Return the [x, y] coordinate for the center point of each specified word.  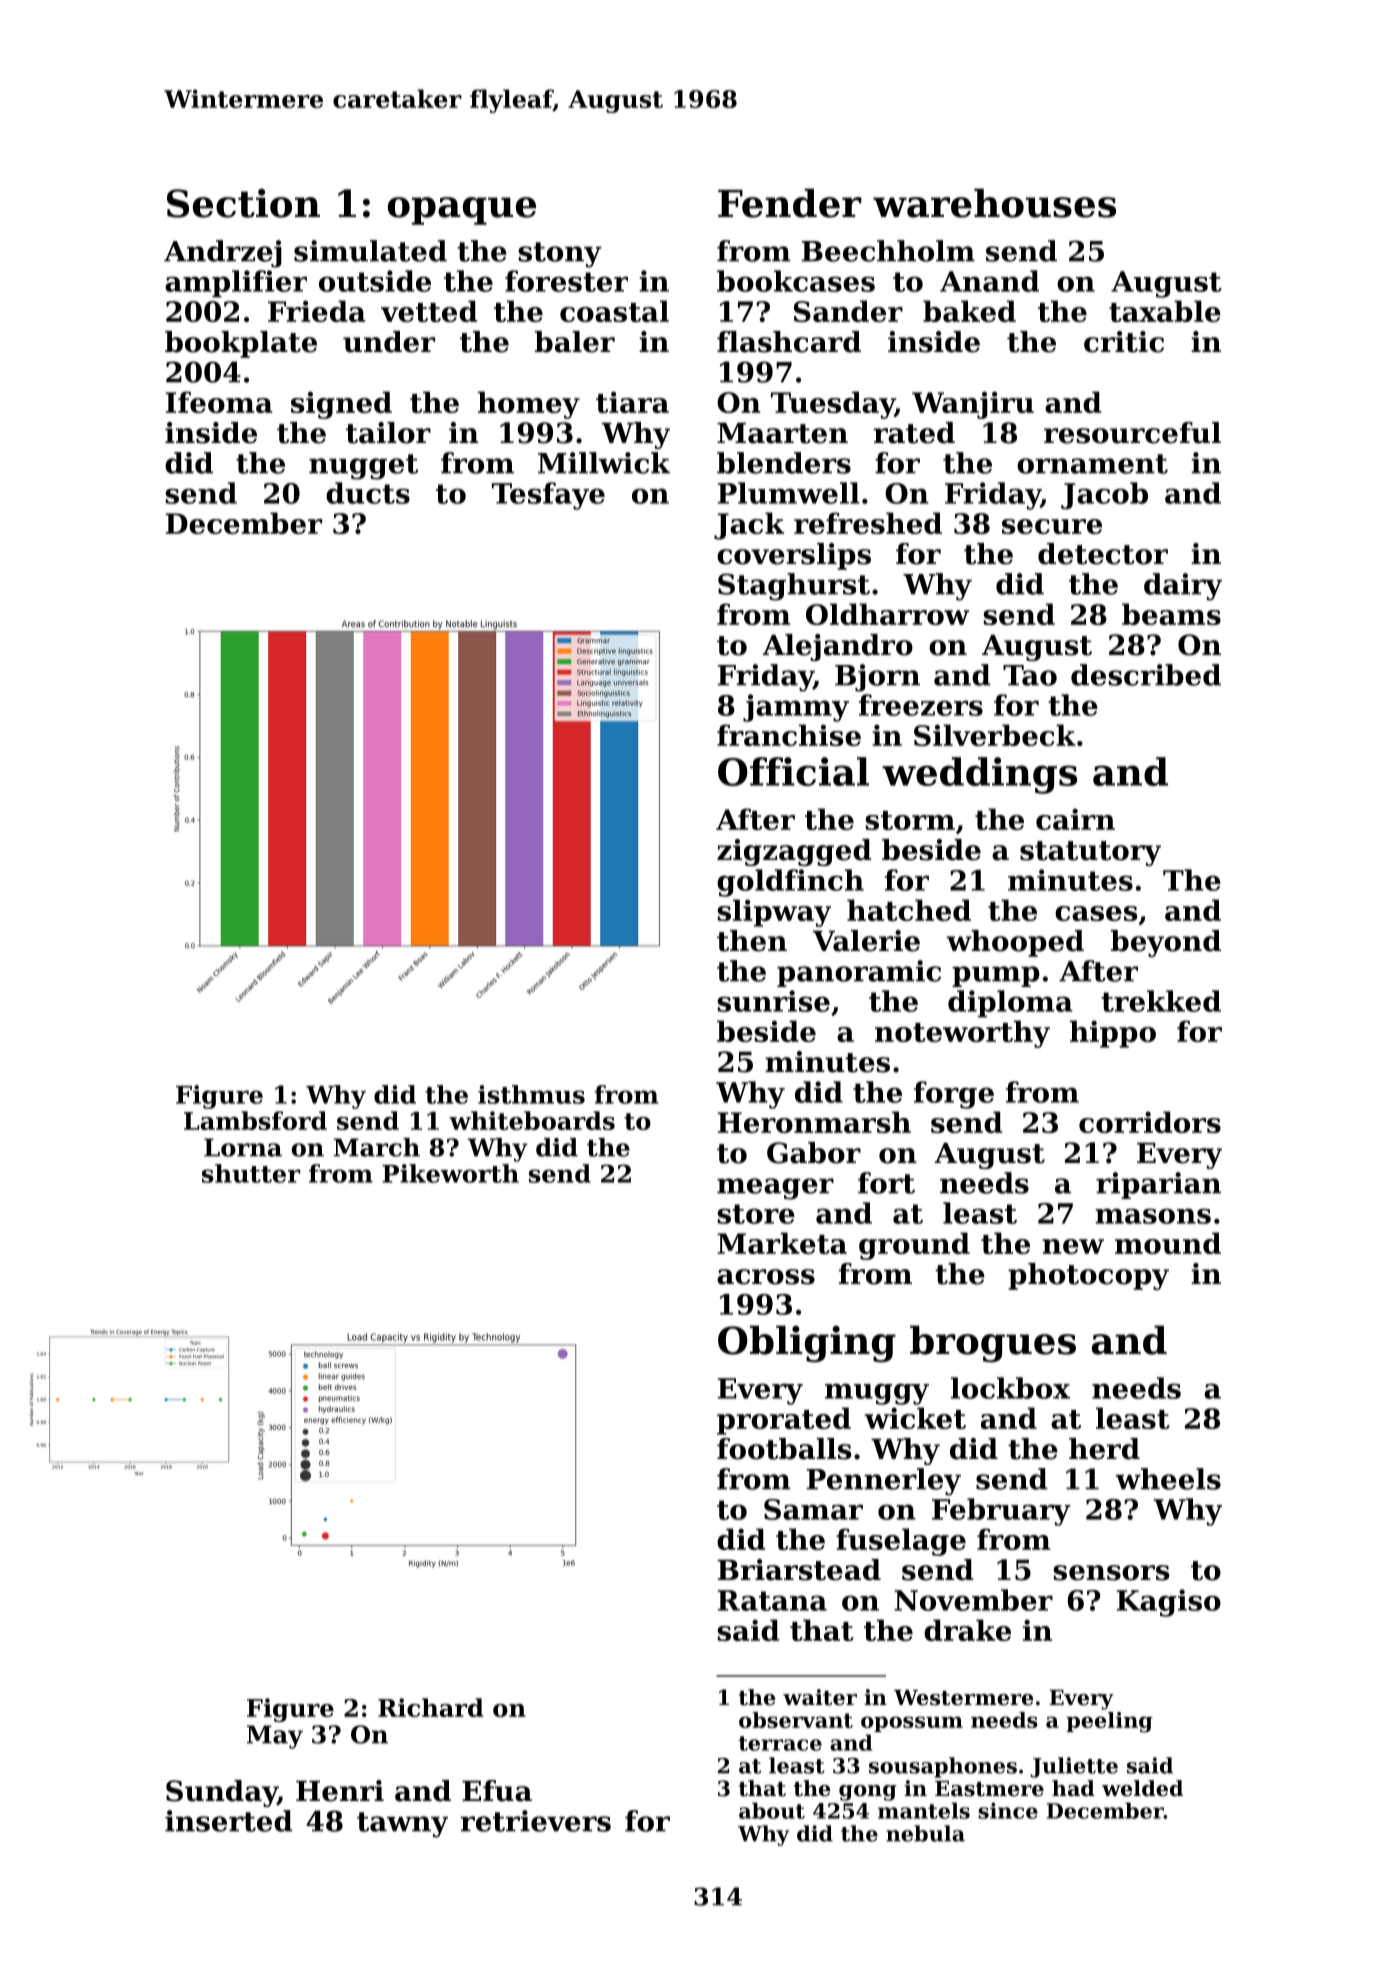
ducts [368, 493]
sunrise [773, 1001]
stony [560, 255]
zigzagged [794, 852]
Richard [430, 1707]
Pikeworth [450, 1173]
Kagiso [1169, 1603]
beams [1171, 614]
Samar [813, 1509]
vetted [429, 311]
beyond [1166, 943]
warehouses [994, 203]
